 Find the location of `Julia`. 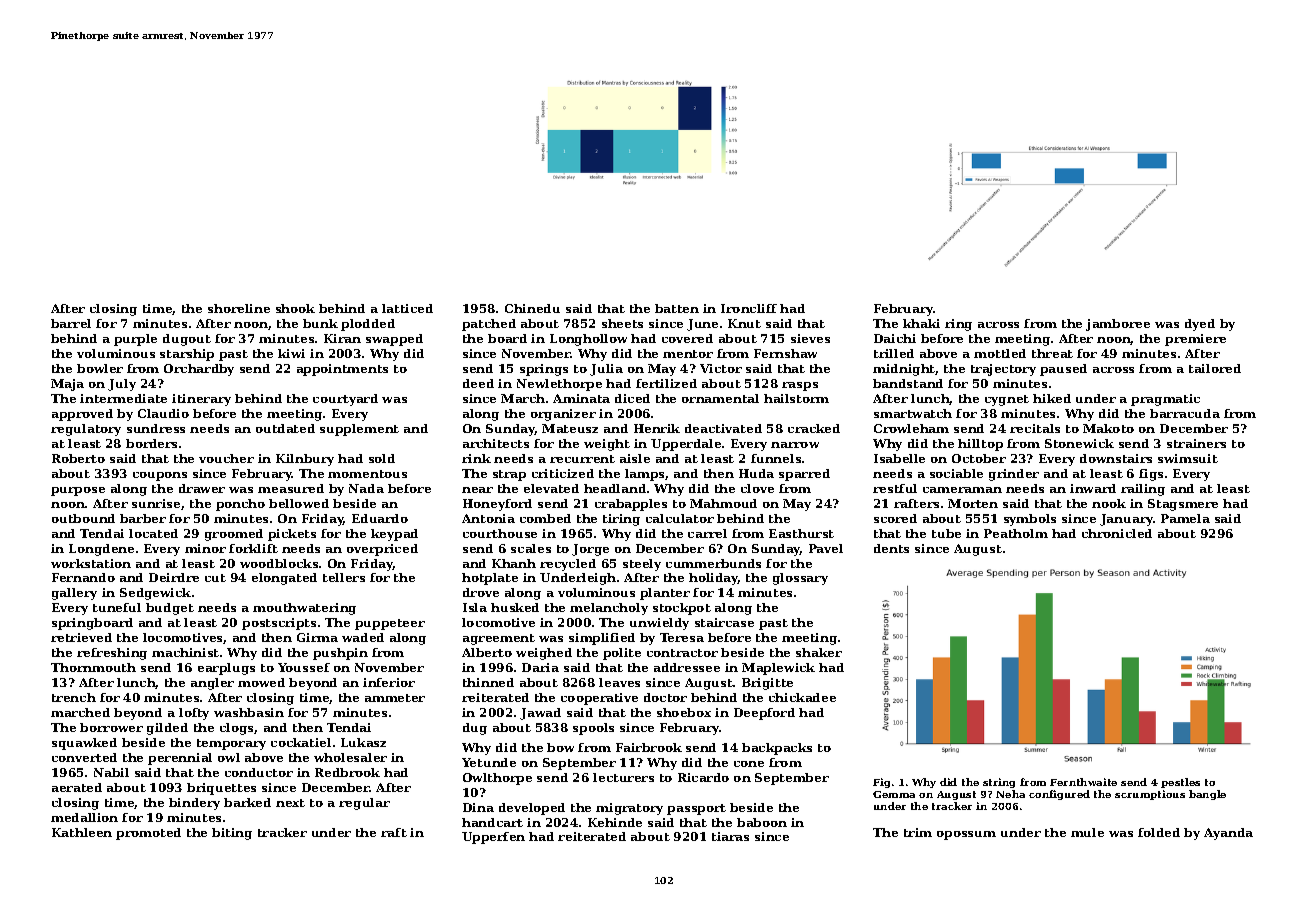

Julia is located at coordinates (606, 370).
